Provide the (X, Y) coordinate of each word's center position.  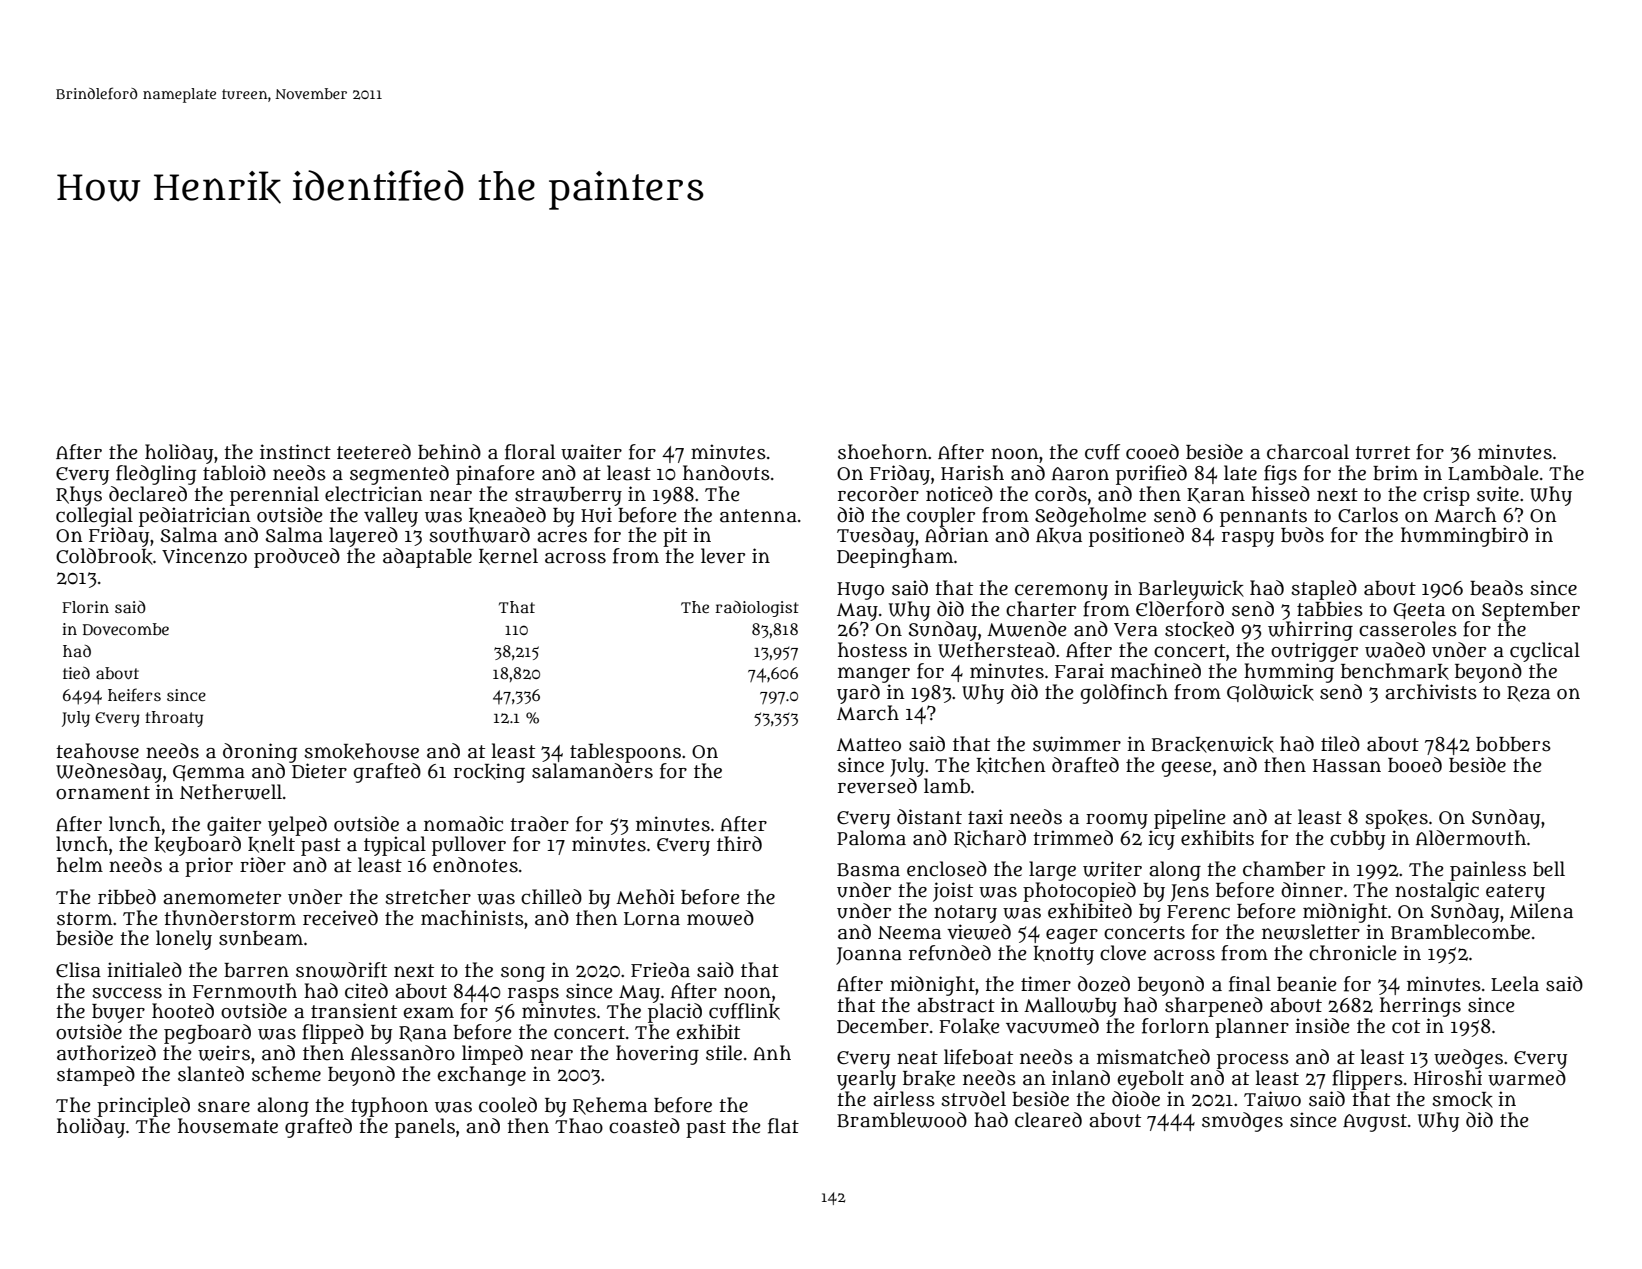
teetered (374, 452)
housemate (228, 1126)
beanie (1307, 984)
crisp (1446, 496)
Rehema (610, 1106)
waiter (591, 452)
